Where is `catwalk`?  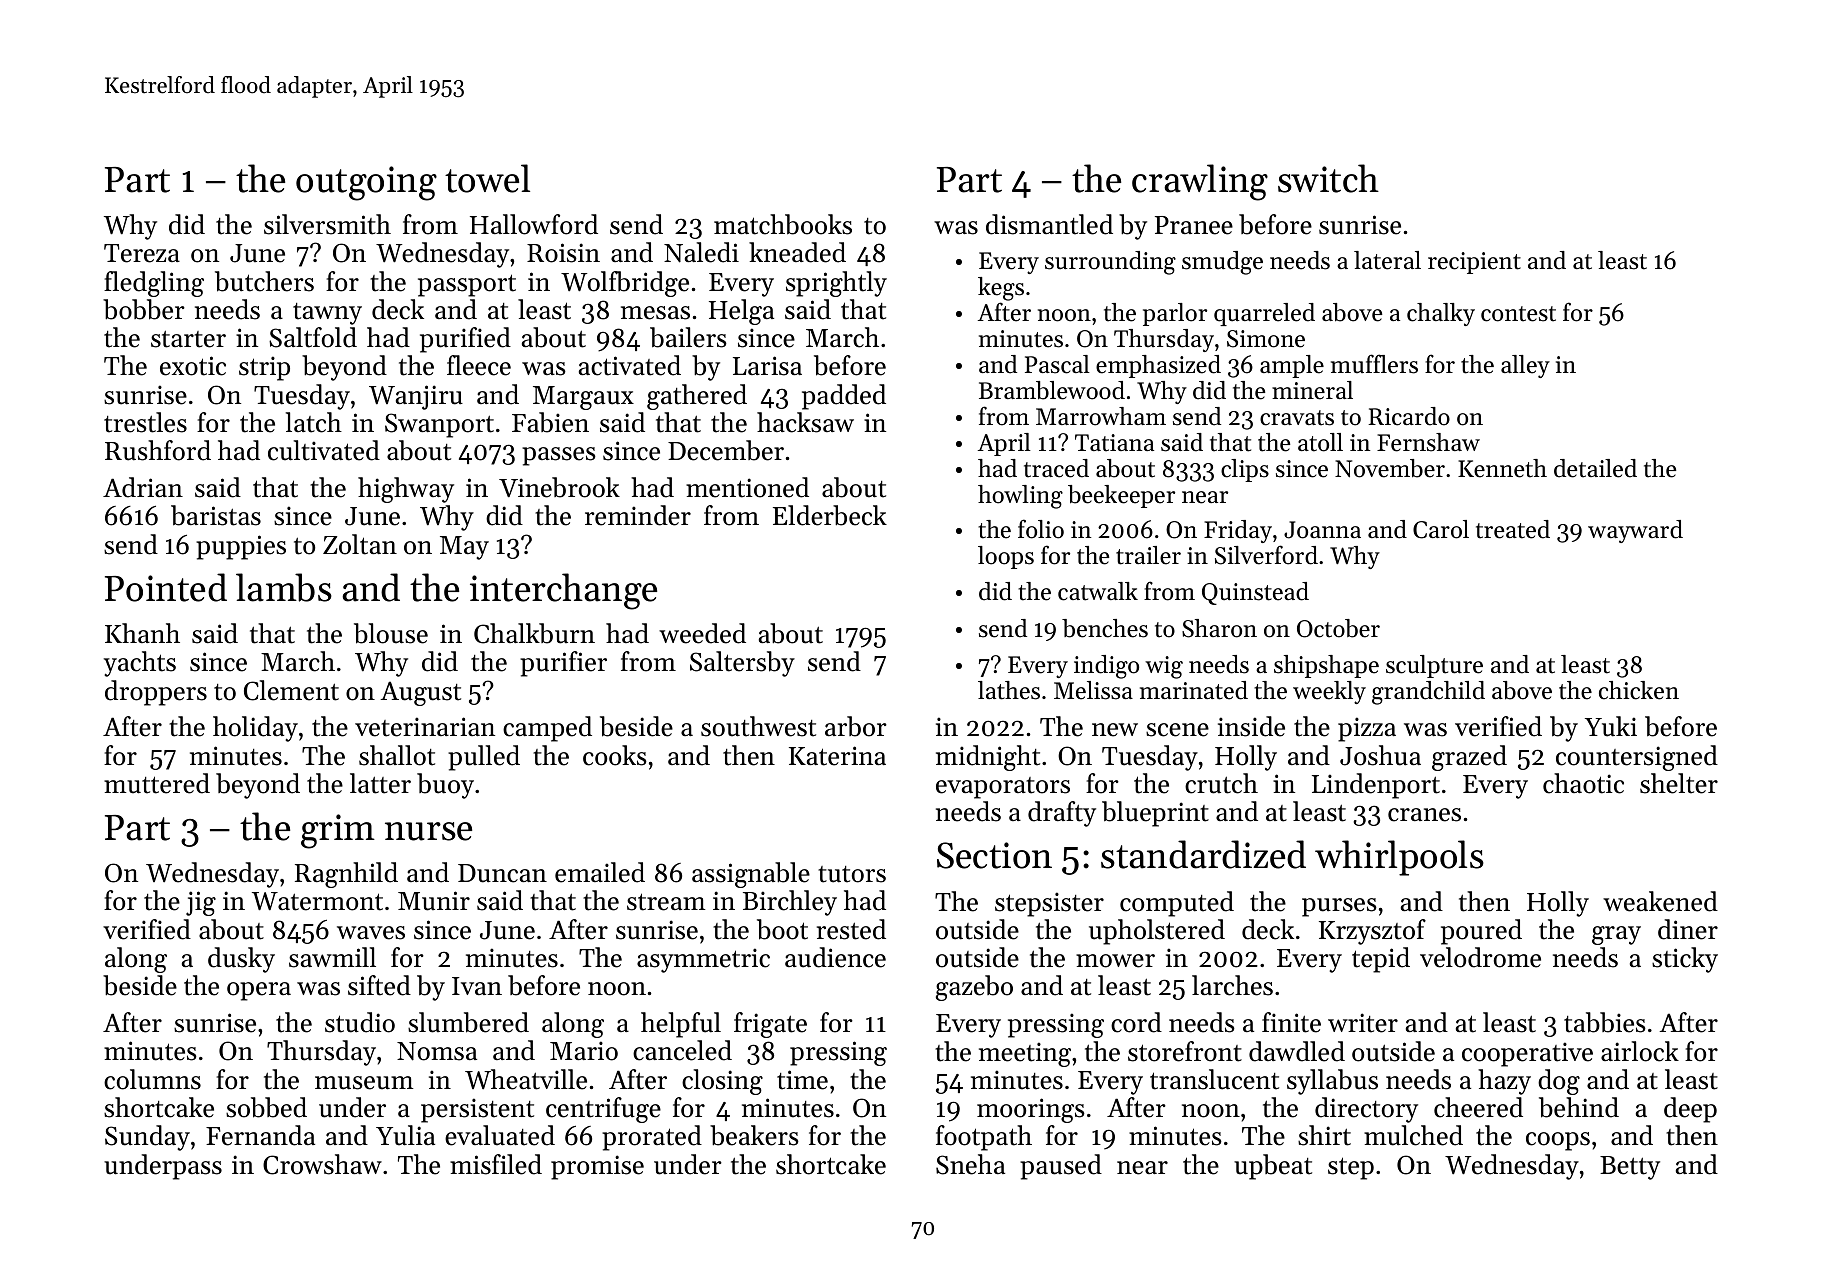
catwalk is located at coordinates (1098, 591).
